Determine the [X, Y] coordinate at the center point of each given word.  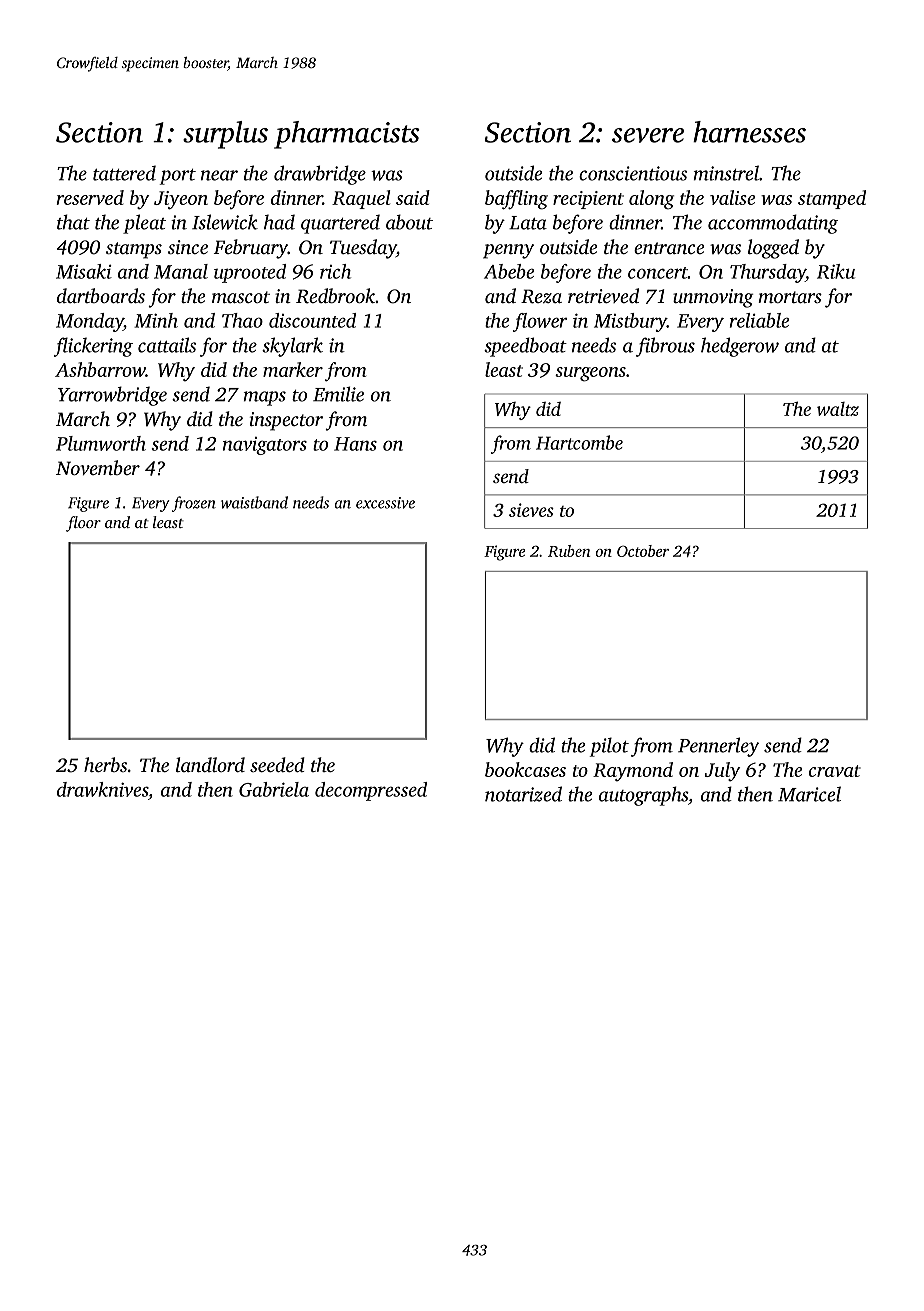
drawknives [102, 789]
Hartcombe [579, 442]
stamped [832, 199]
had [279, 222]
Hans [355, 444]
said [413, 197]
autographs [643, 796]
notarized [523, 794]
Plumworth [101, 443]
